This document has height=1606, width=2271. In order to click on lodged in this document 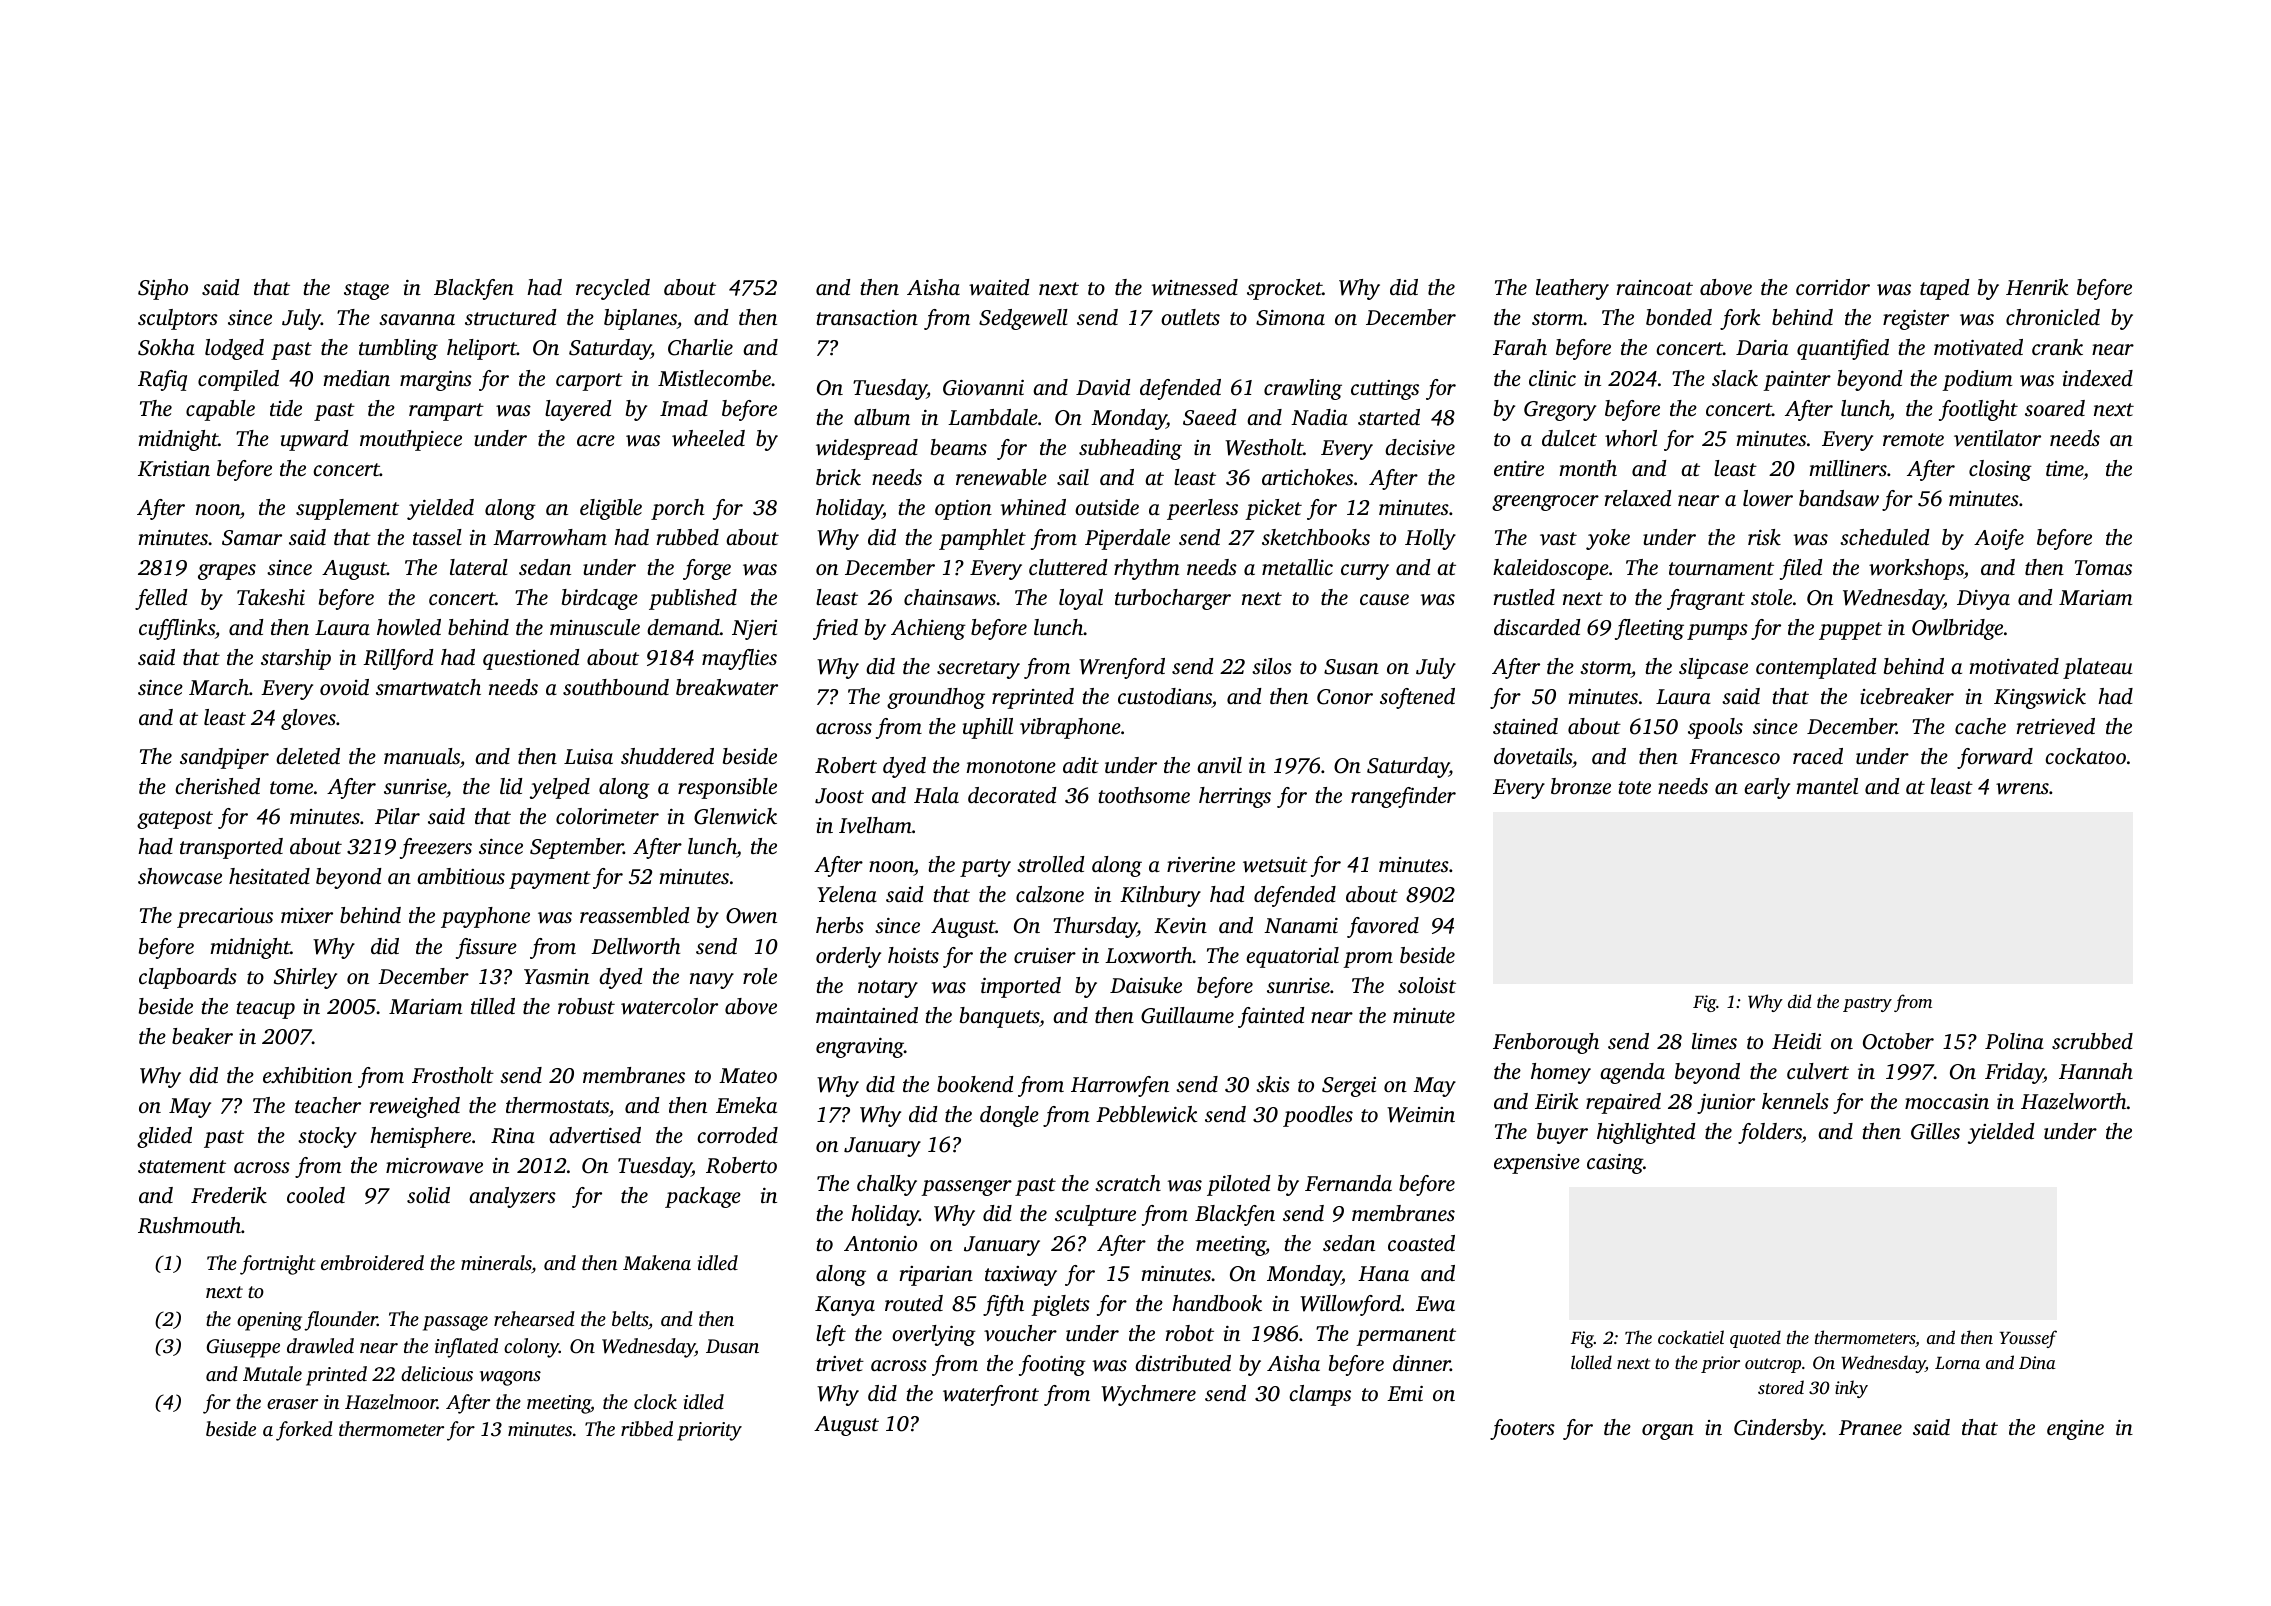, I will do `click(234, 349)`.
